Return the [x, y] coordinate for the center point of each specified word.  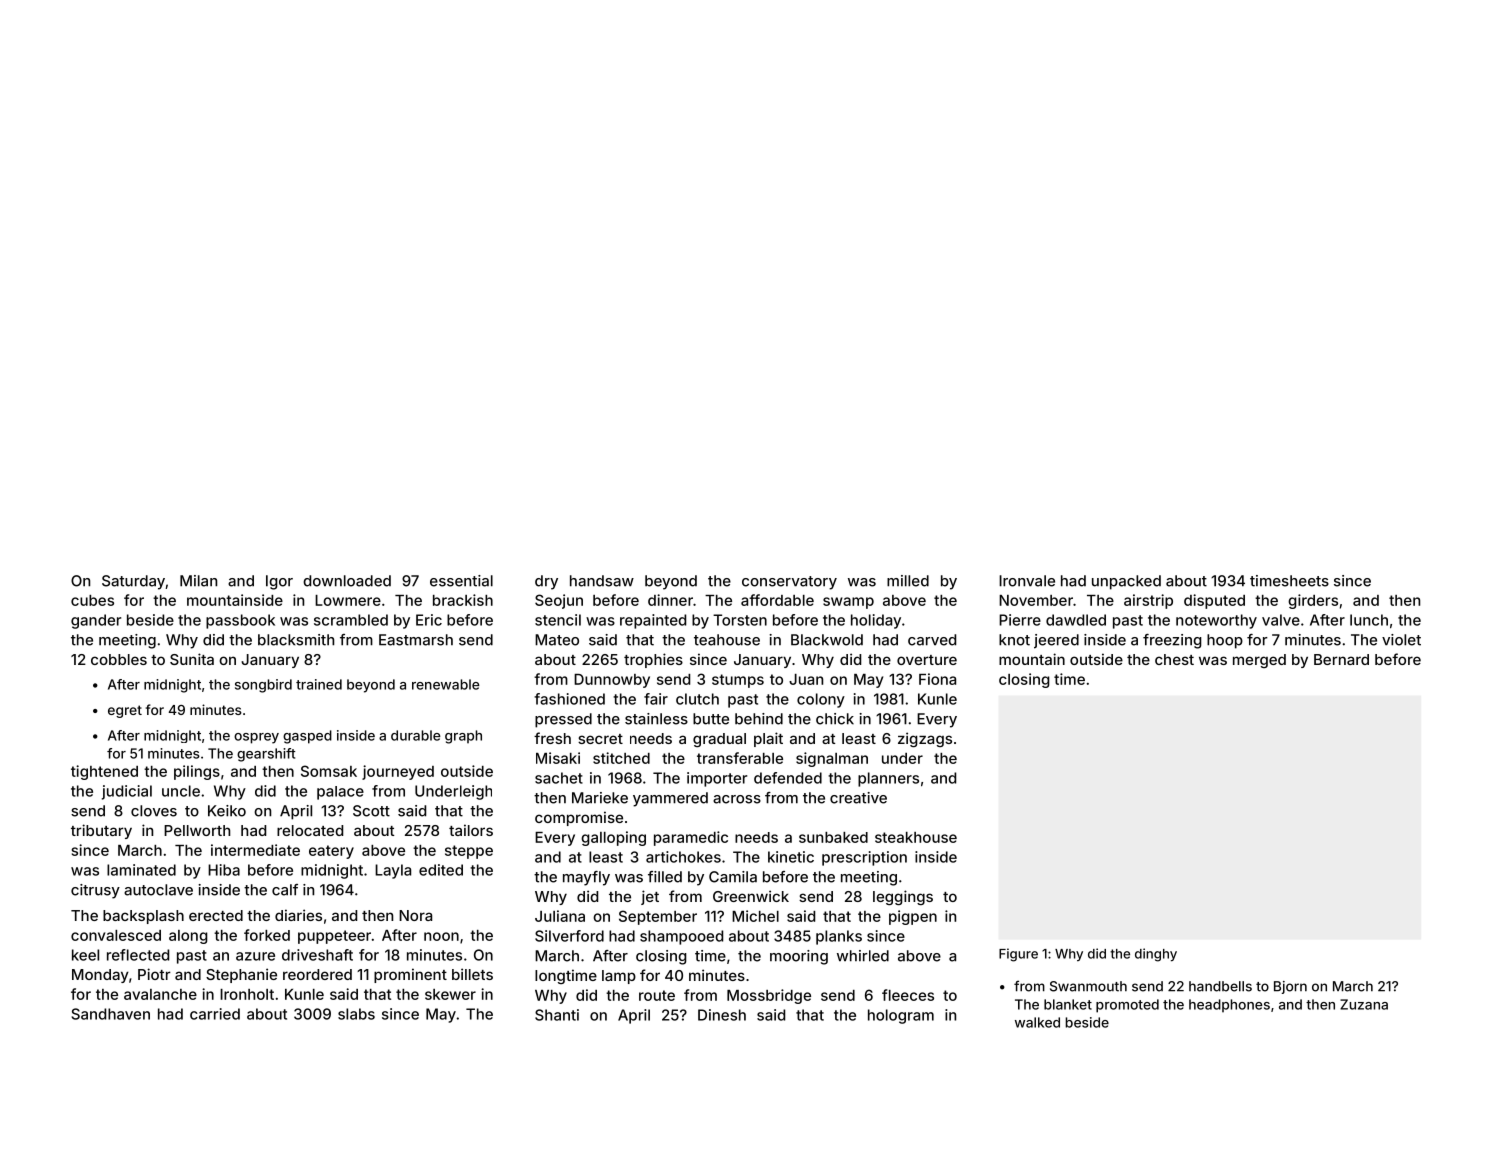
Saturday [133, 582]
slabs [356, 1014]
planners [888, 779]
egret [125, 711]
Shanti [557, 1015]
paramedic [691, 838]
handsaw [602, 581]
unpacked [1126, 582]
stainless [656, 719]
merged [1259, 661]
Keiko [227, 811]
